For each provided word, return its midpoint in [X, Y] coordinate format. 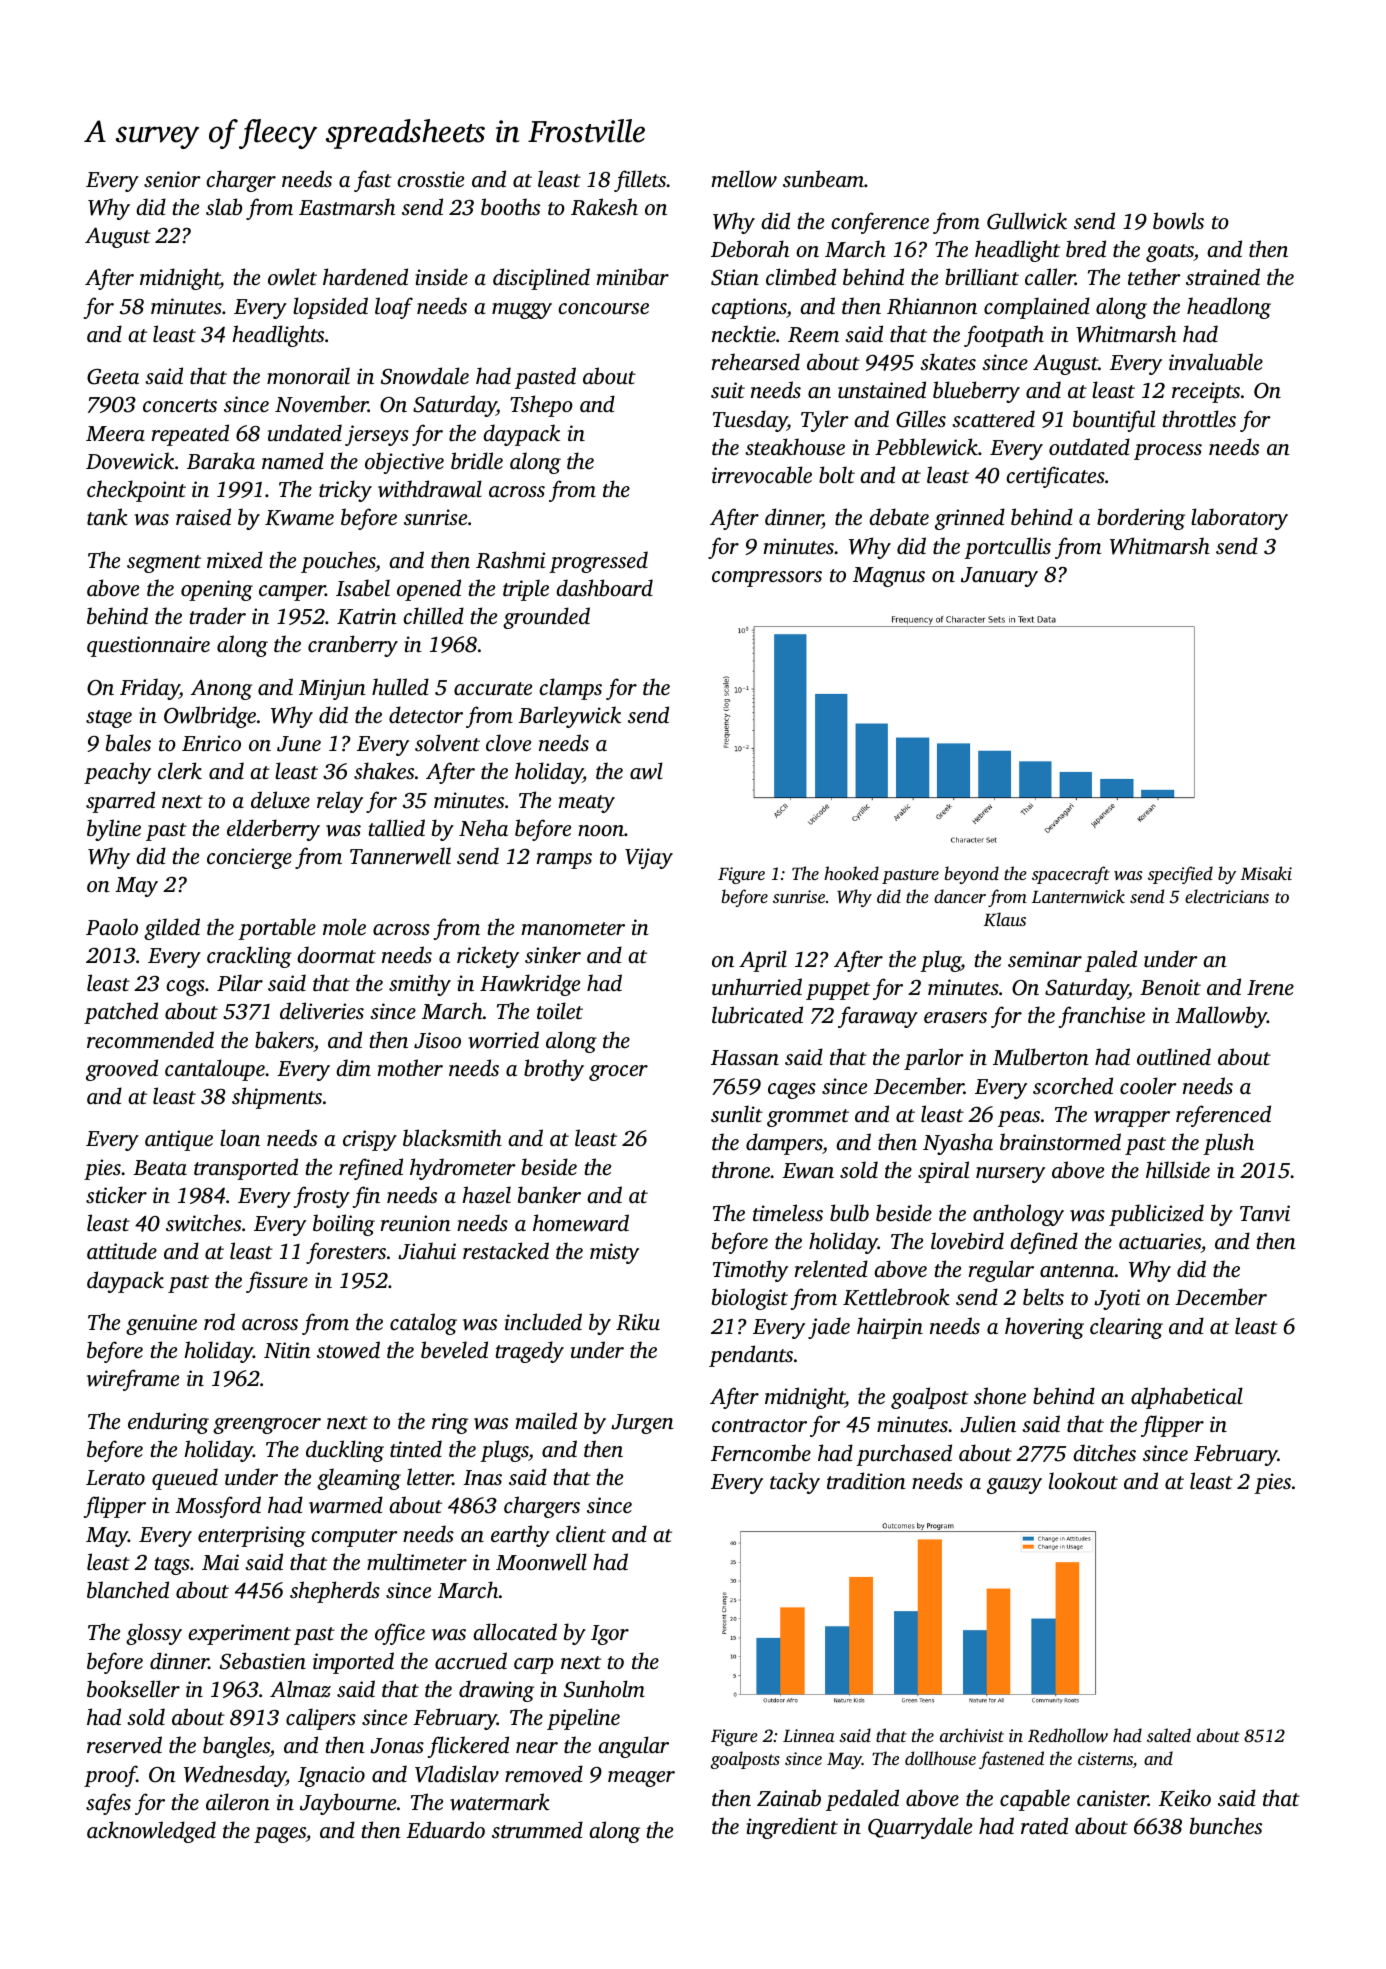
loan [240, 1137]
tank [107, 516]
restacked [506, 1250]
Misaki [1266, 873]
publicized [1156, 1215]
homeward [581, 1223]
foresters [346, 1253]
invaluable [1216, 361]
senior [172, 179]
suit [728, 390]
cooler [1148, 1085]
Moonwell [541, 1562]
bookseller [133, 1688]
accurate [493, 688]
